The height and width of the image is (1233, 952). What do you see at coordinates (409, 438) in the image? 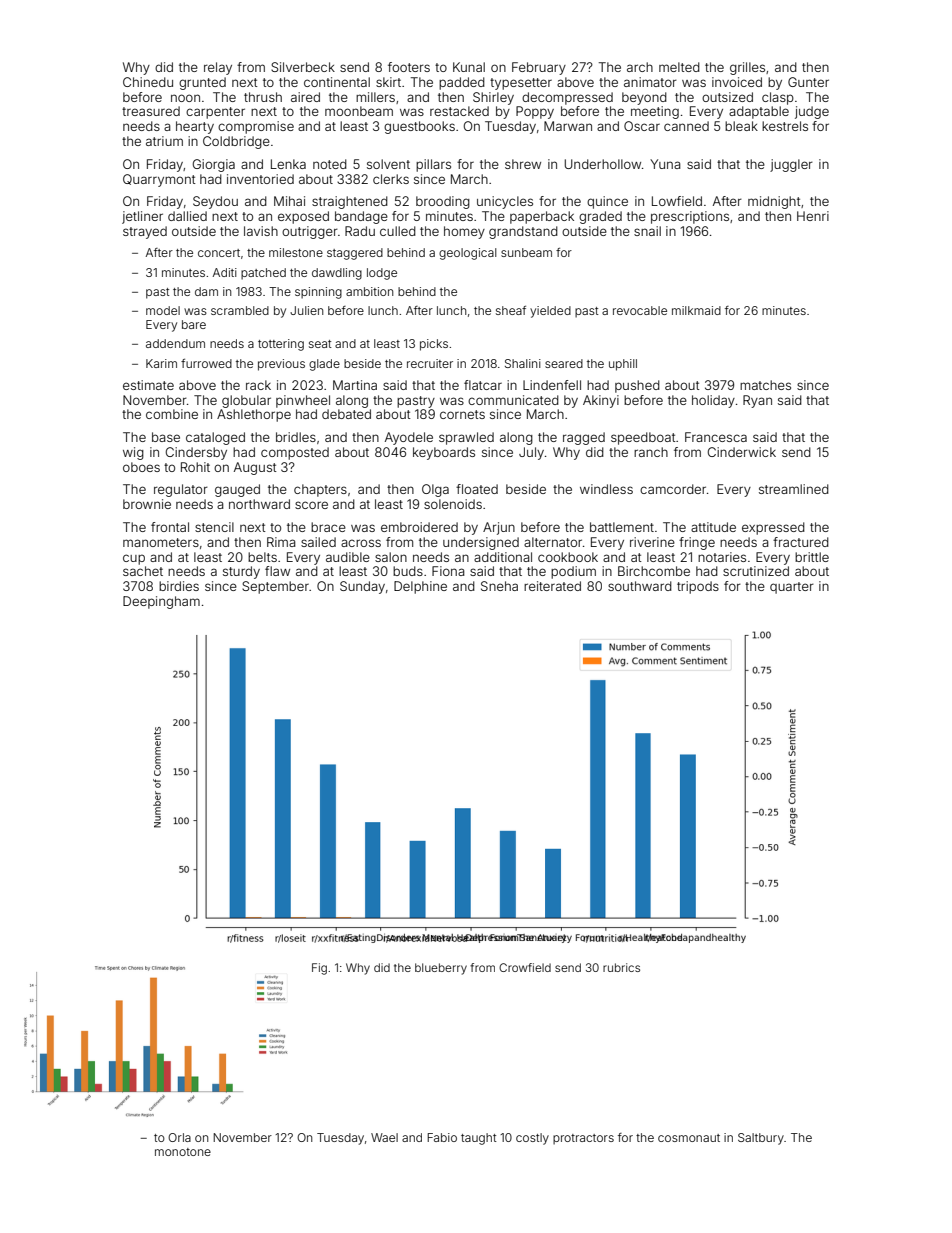
I see `Ayodele` at bounding box center [409, 438].
